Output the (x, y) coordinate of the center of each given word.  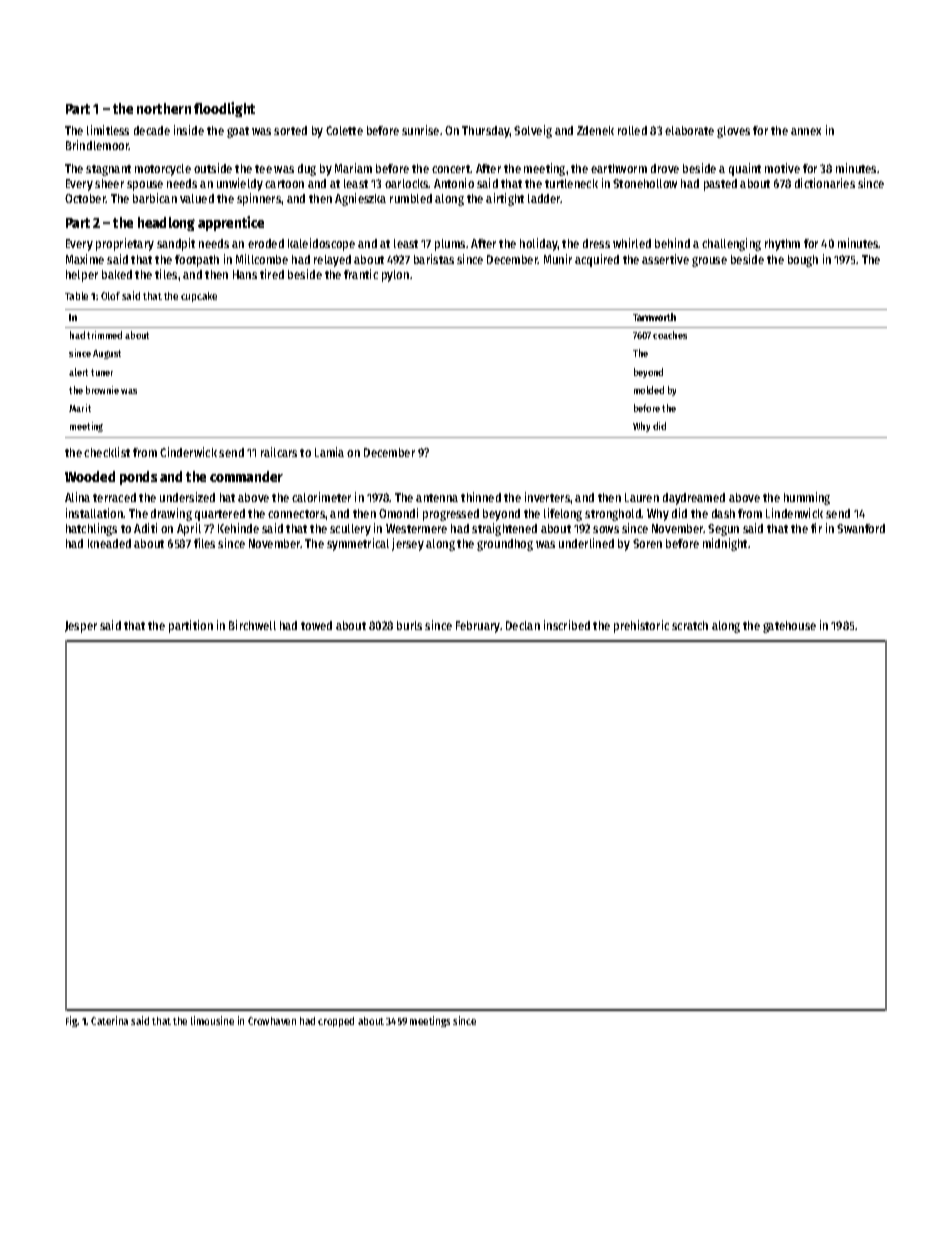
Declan (523, 625)
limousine (212, 1020)
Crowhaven (272, 1021)
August (107, 354)
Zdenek (595, 130)
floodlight (224, 109)
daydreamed (694, 499)
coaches (670, 335)
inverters (547, 497)
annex (806, 131)
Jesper (81, 627)
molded (649, 390)
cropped (336, 1022)
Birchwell (252, 625)
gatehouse (789, 627)
